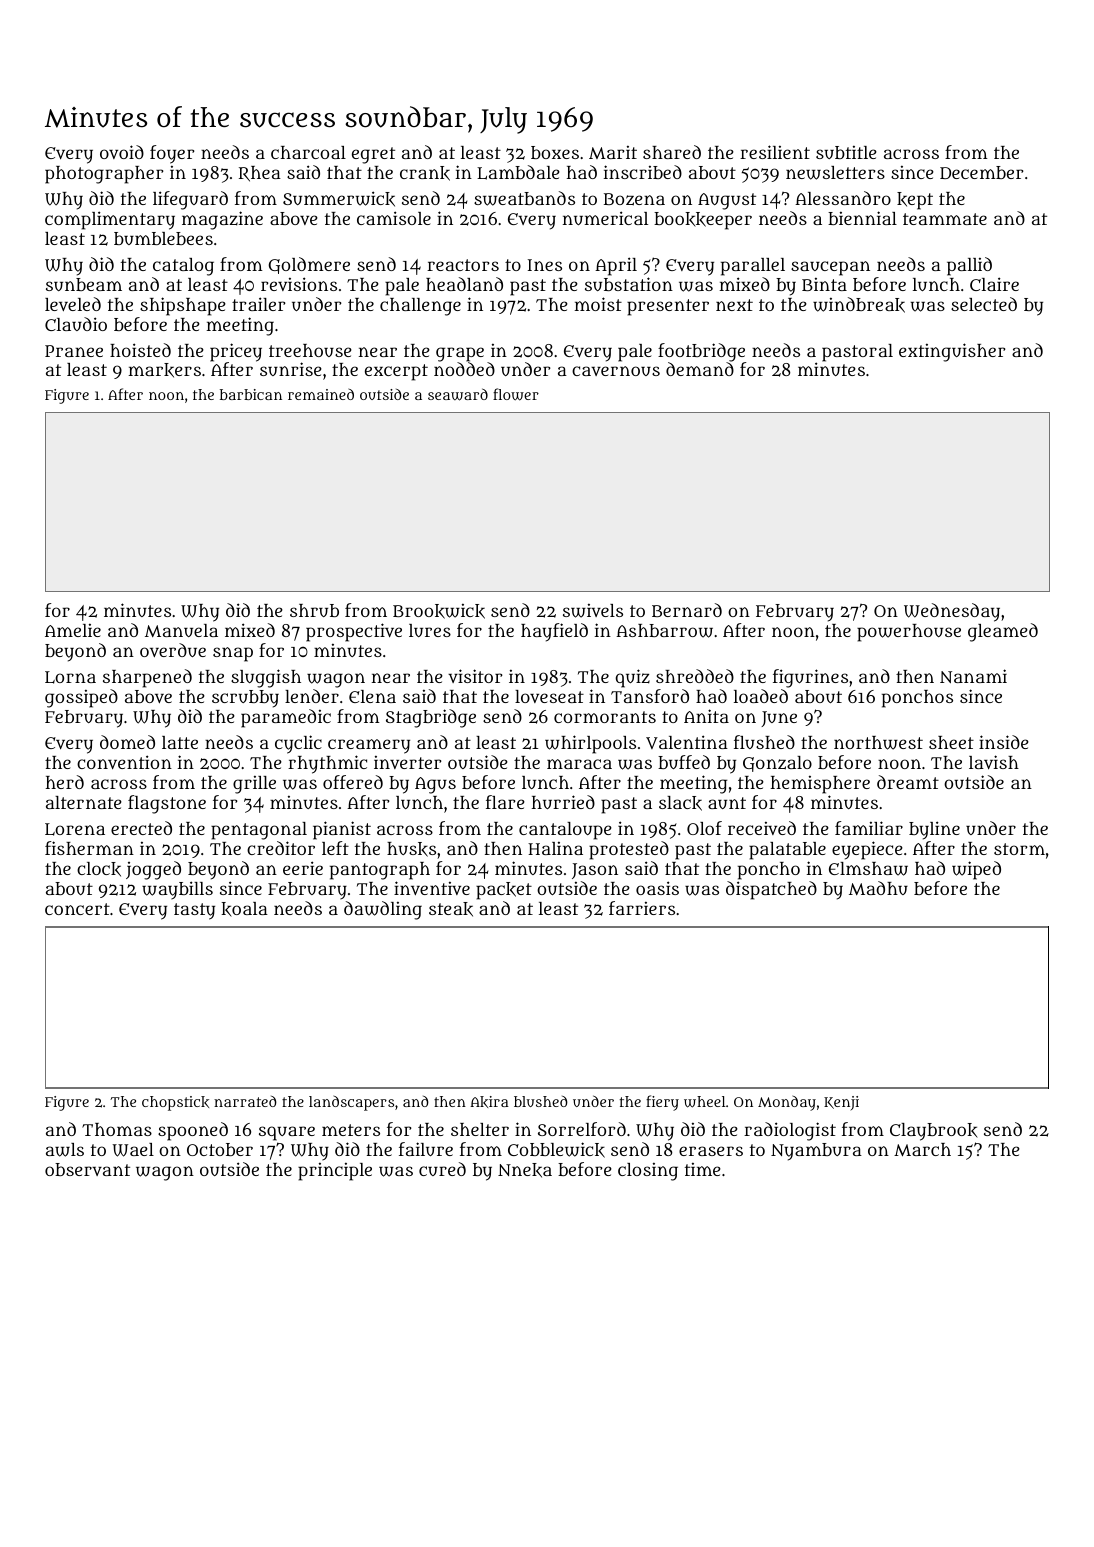 This image has width=1094, height=1547. I want to click on gleamed, so click(1003, 632).
